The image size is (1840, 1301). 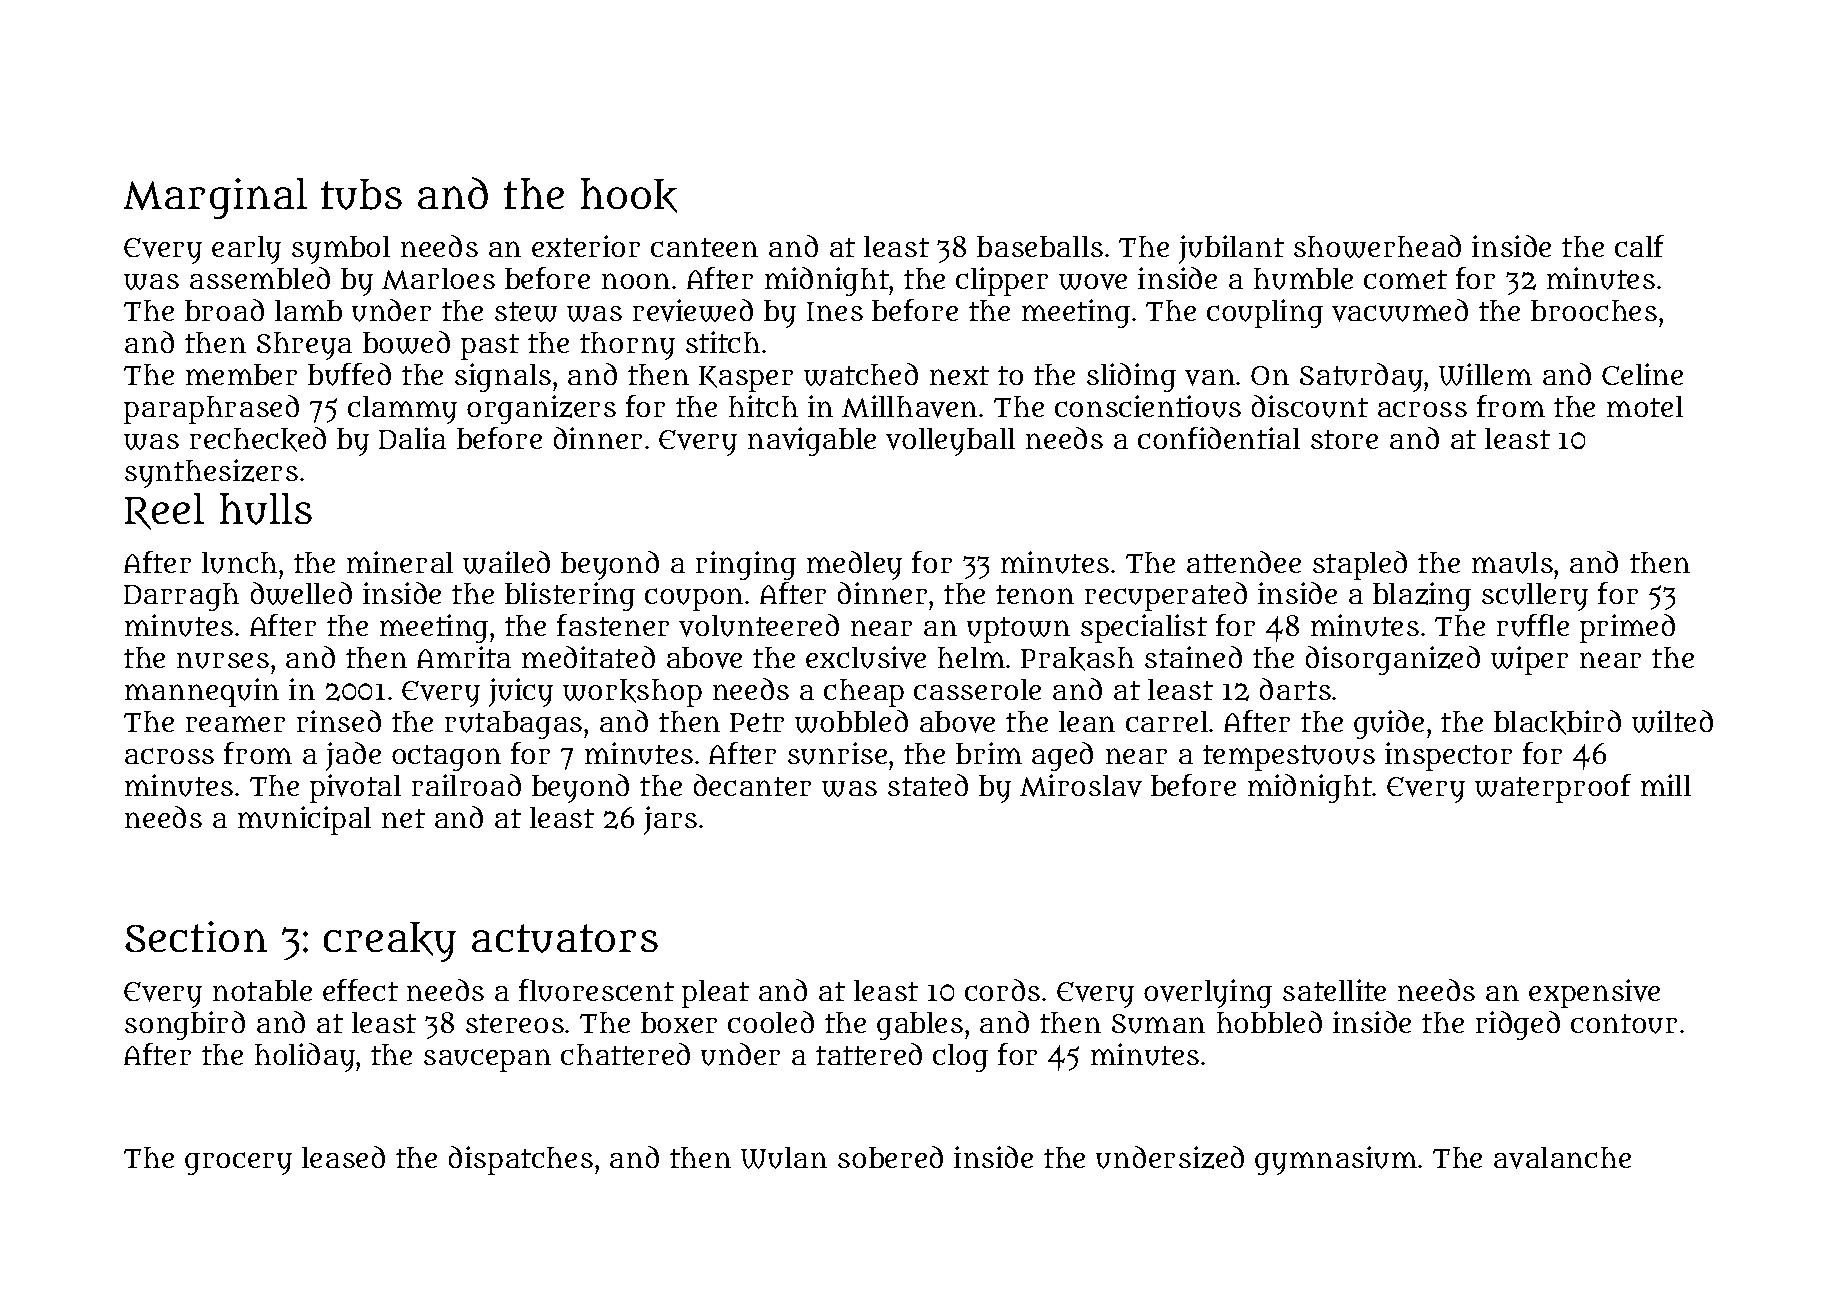 What do you see at coordinates (1557, 722) in the document?
I see `blackbird` at bounding box center [1557, 722].
